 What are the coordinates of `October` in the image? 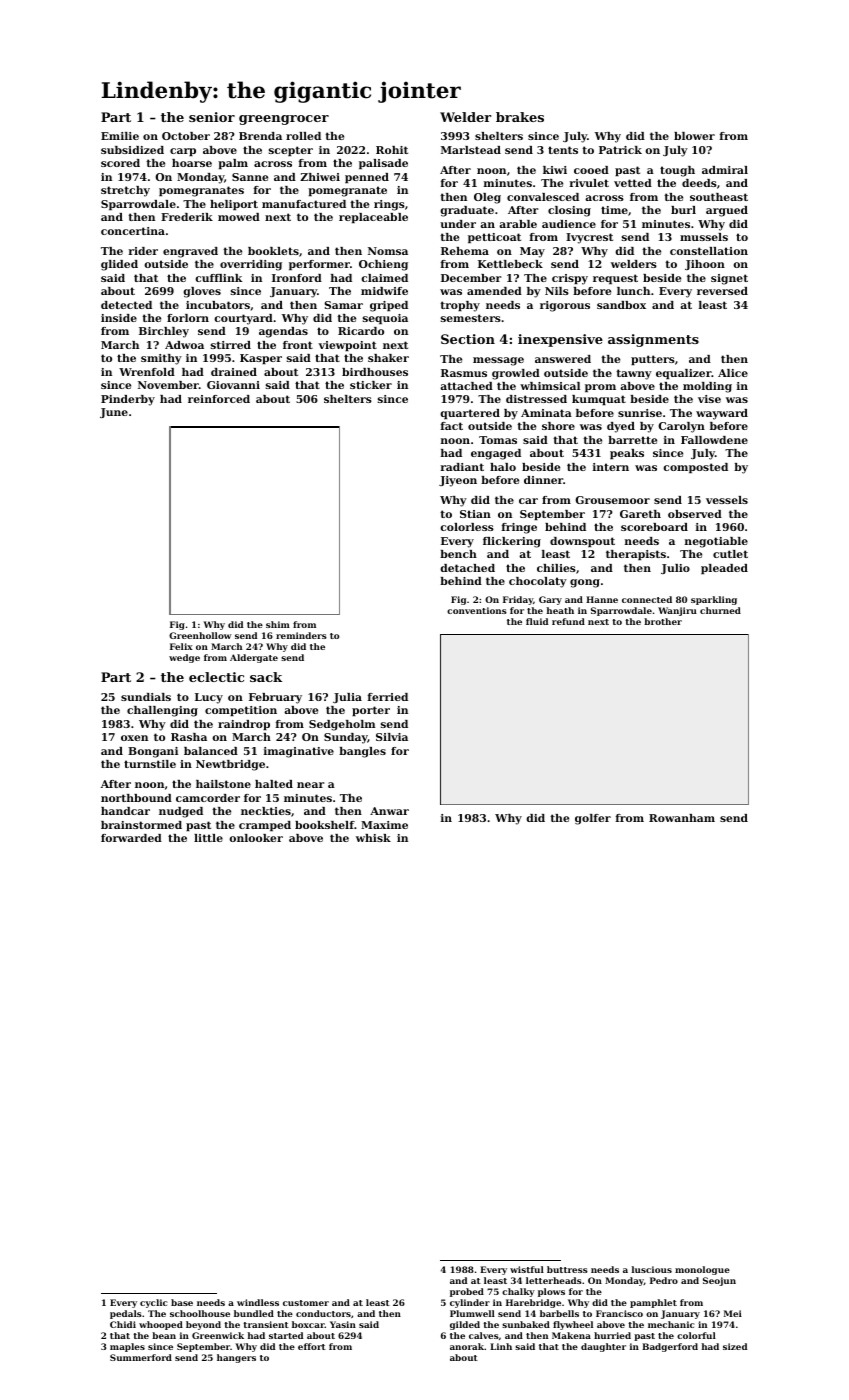 It's located at (186, 136).
